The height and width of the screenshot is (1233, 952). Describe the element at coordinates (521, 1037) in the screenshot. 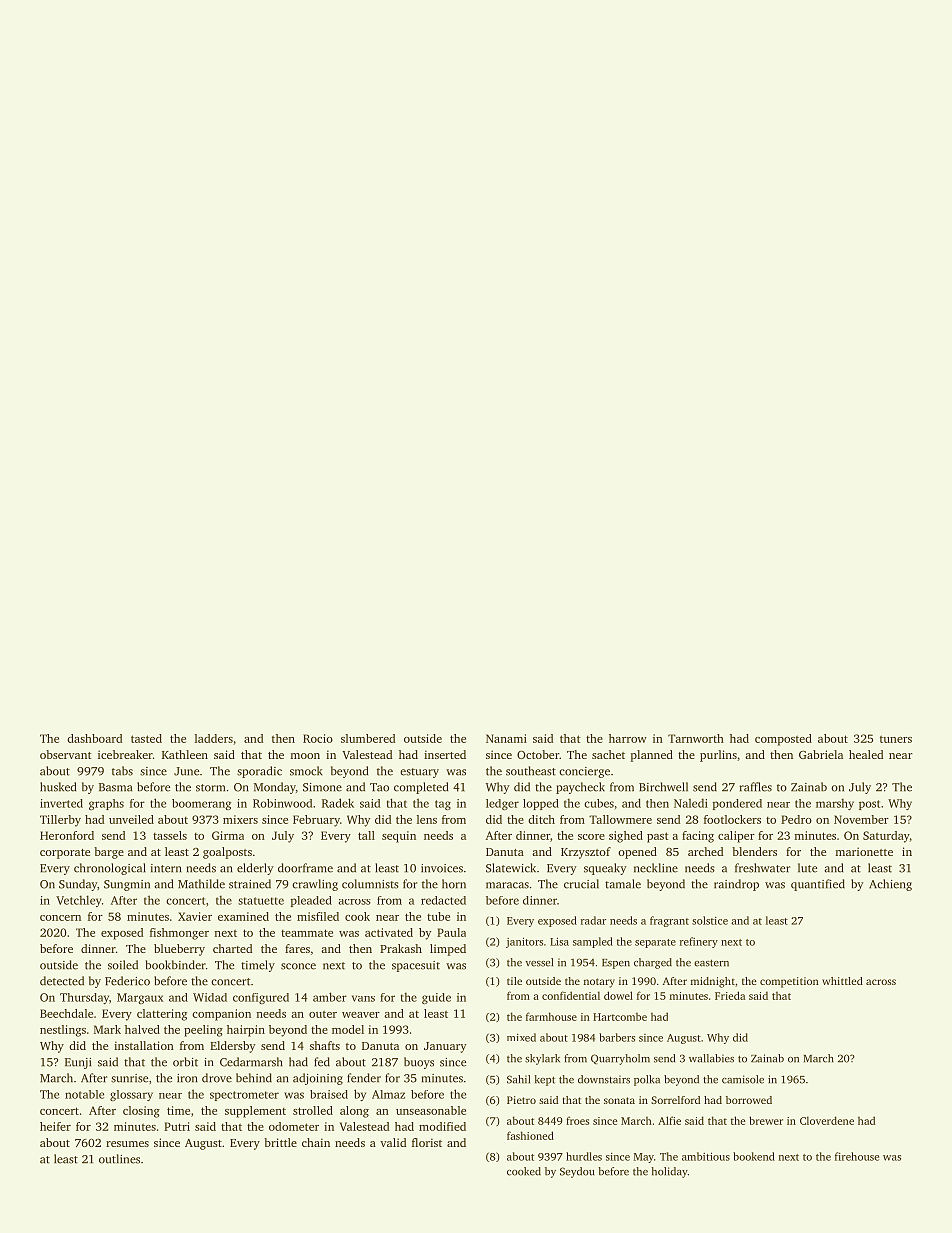

I see `mixed` at that location.
